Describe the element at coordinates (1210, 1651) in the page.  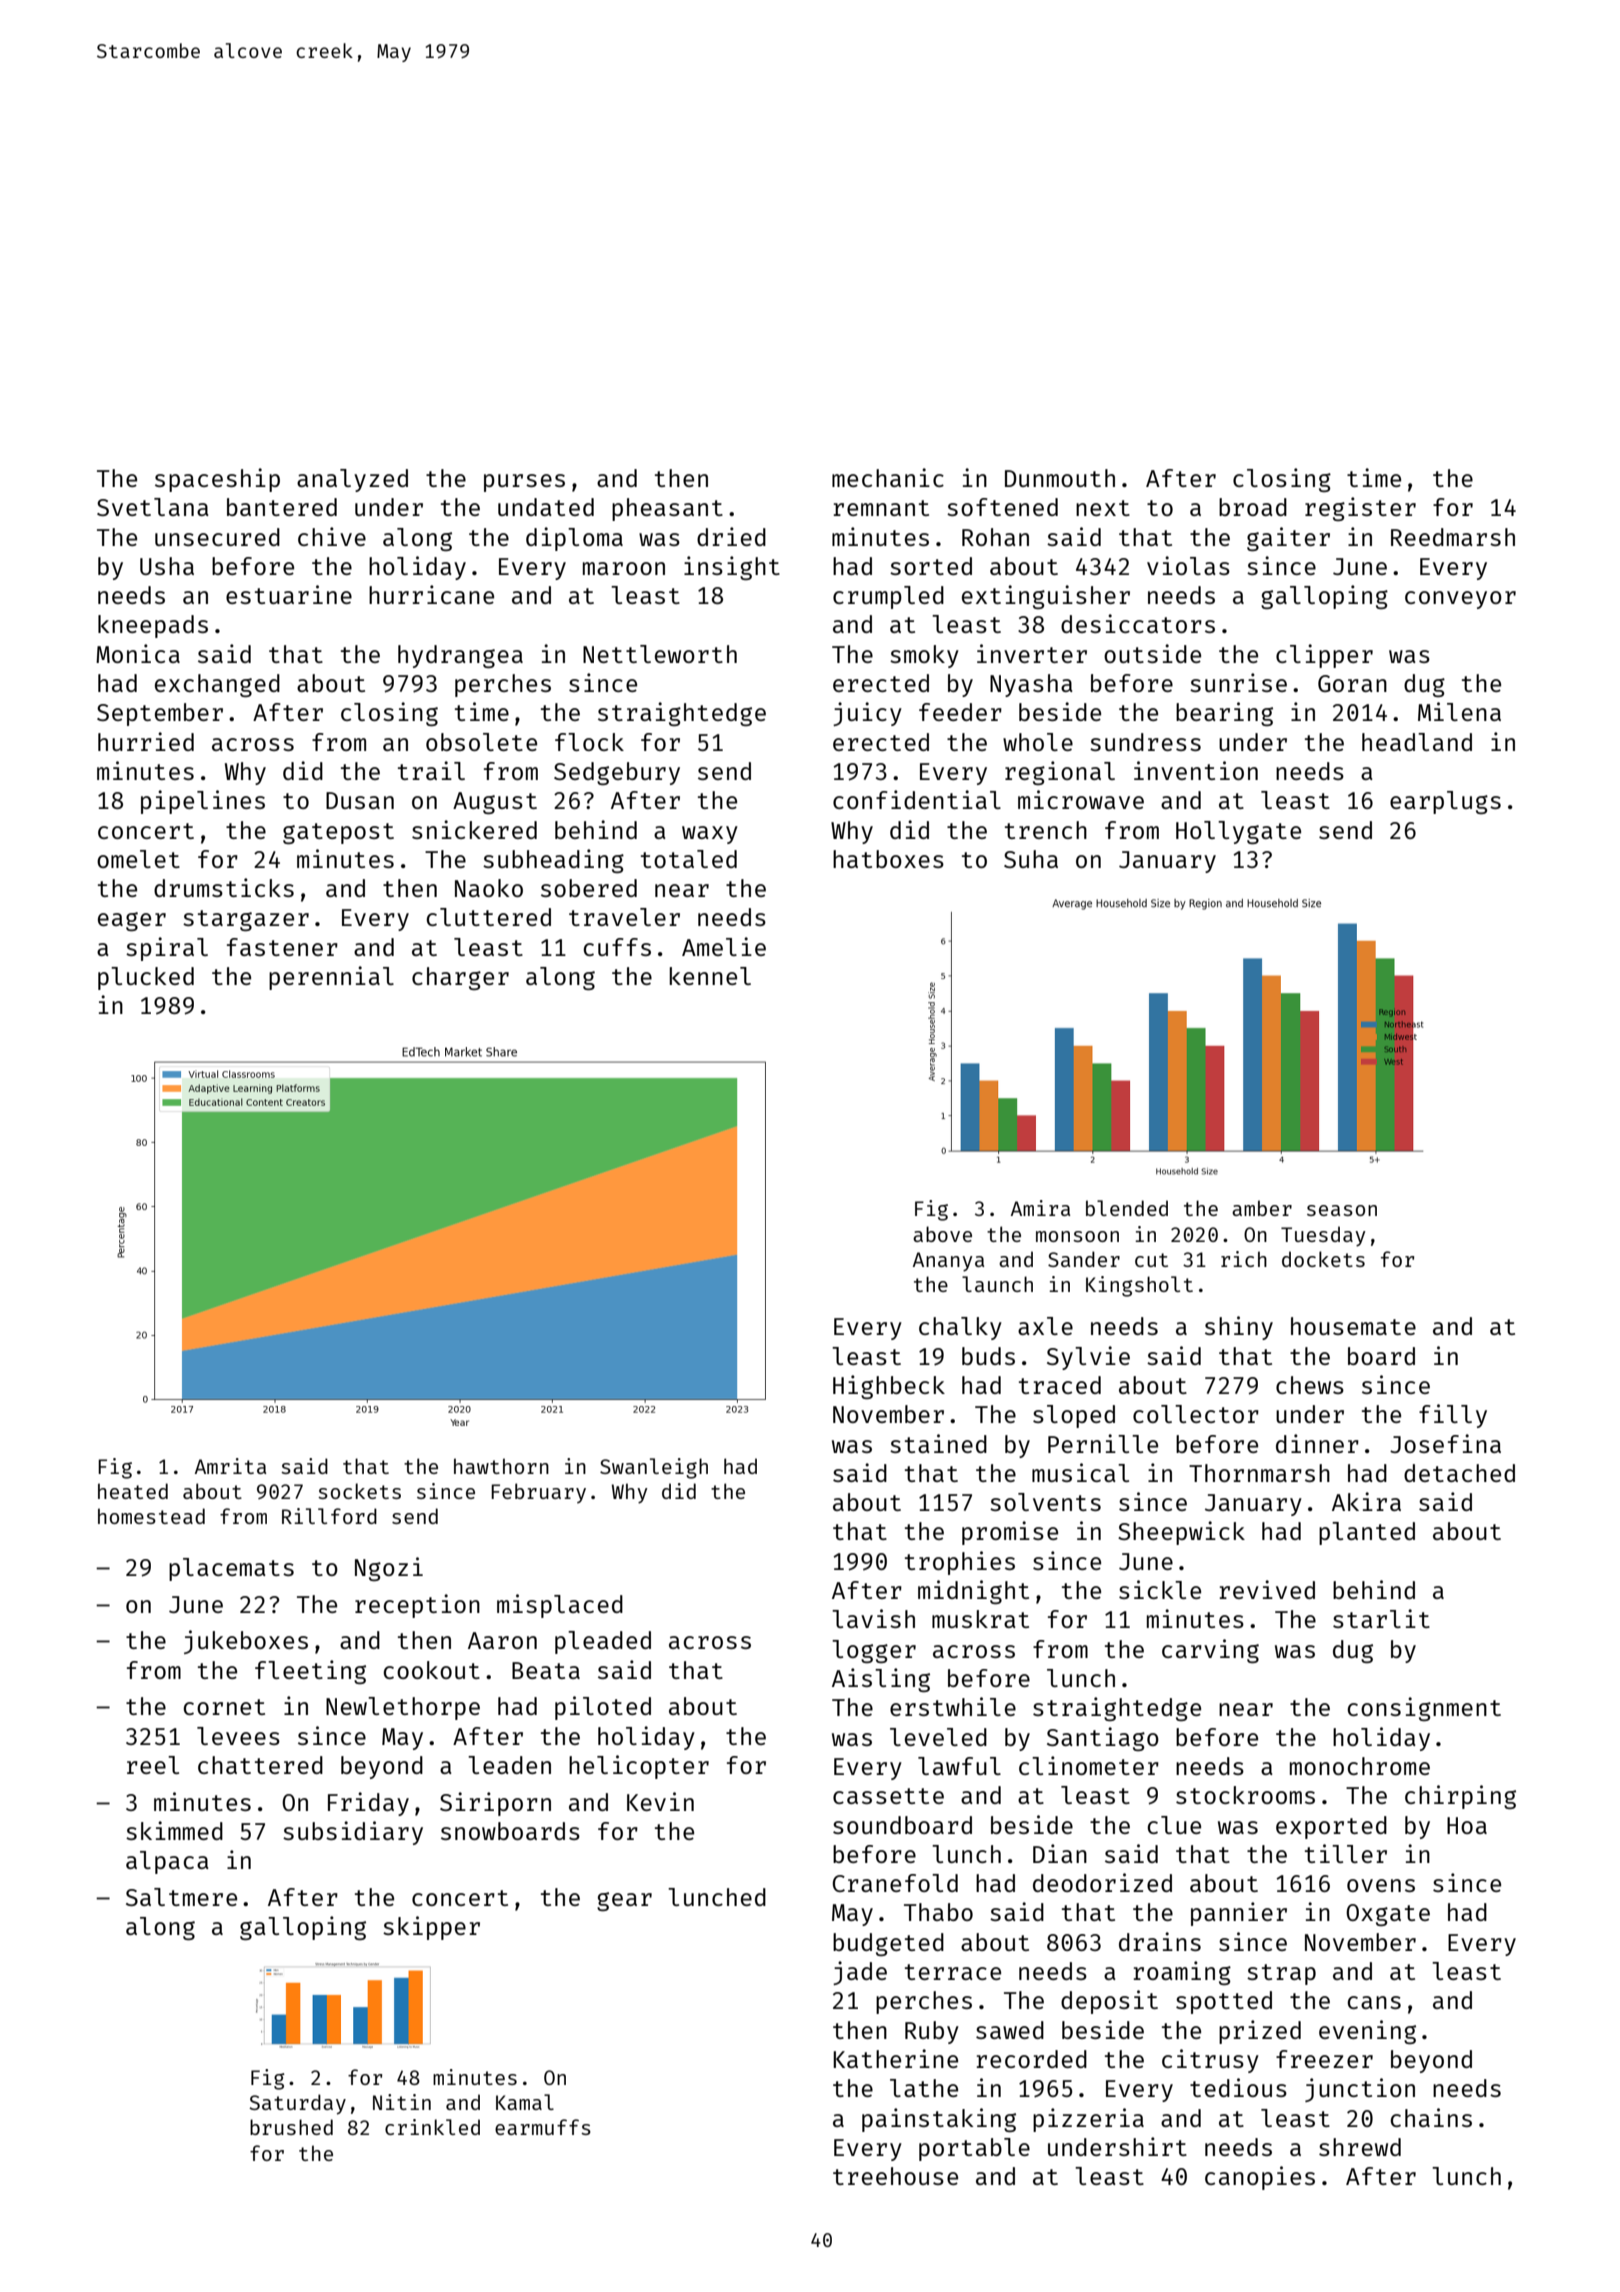
I see `carving` at that location.
